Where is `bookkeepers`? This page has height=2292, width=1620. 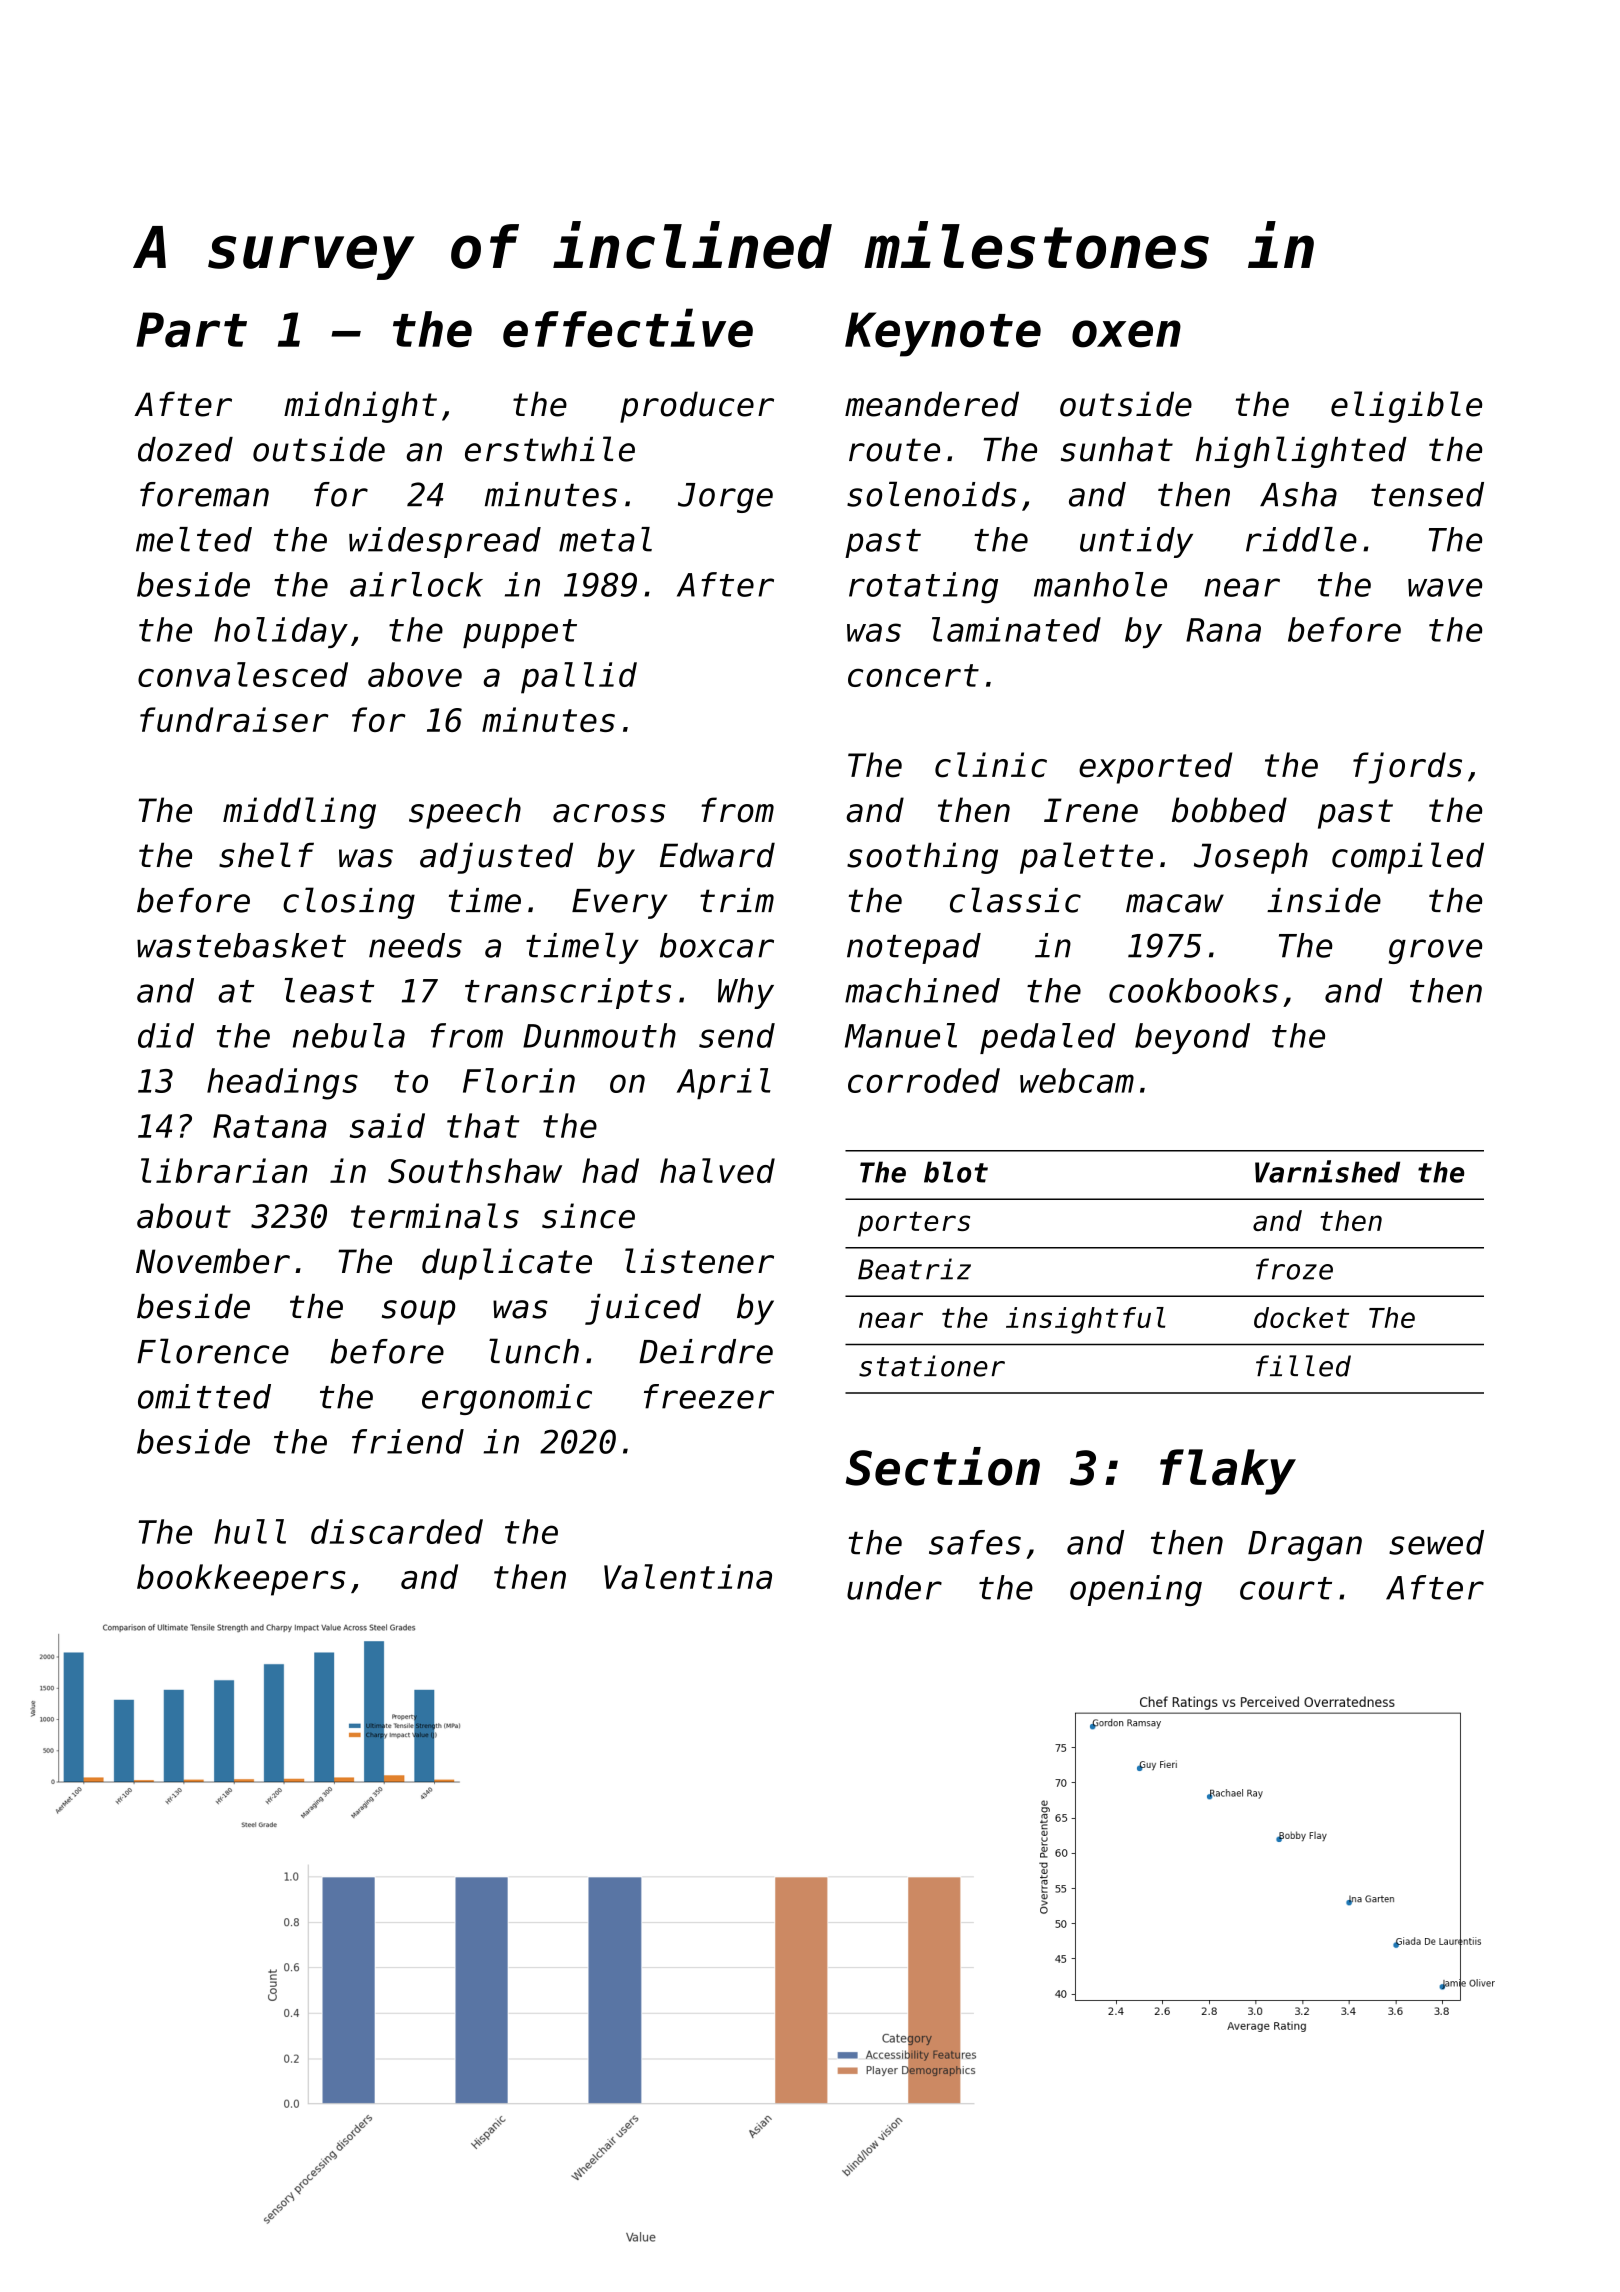 bookkeepers is located at coordinates (241, 1580).
